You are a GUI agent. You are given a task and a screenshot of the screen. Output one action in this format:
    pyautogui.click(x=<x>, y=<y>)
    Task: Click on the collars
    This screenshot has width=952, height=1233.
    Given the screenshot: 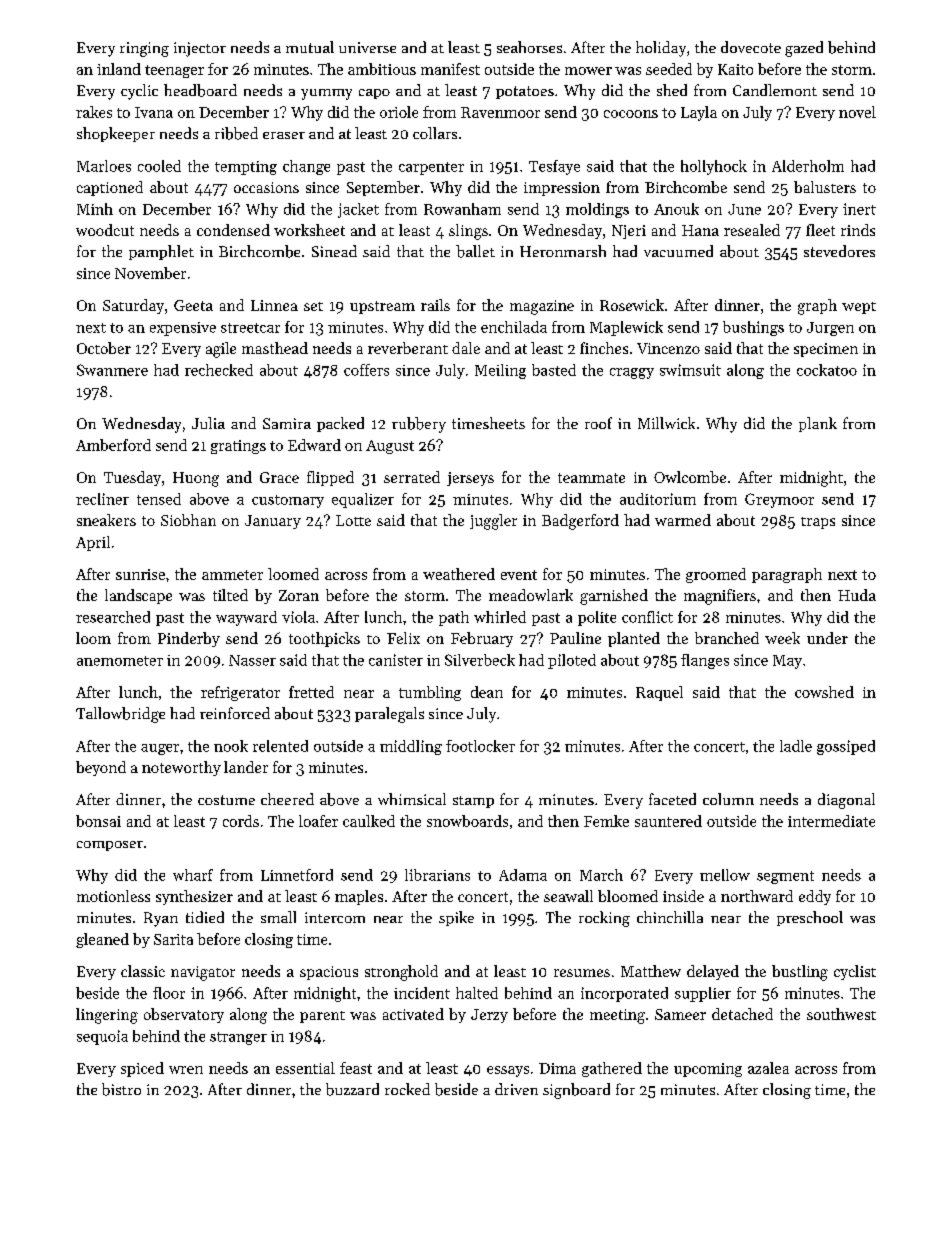 What is the action you would take?
    pyautogui.click(x=435, y=133)
